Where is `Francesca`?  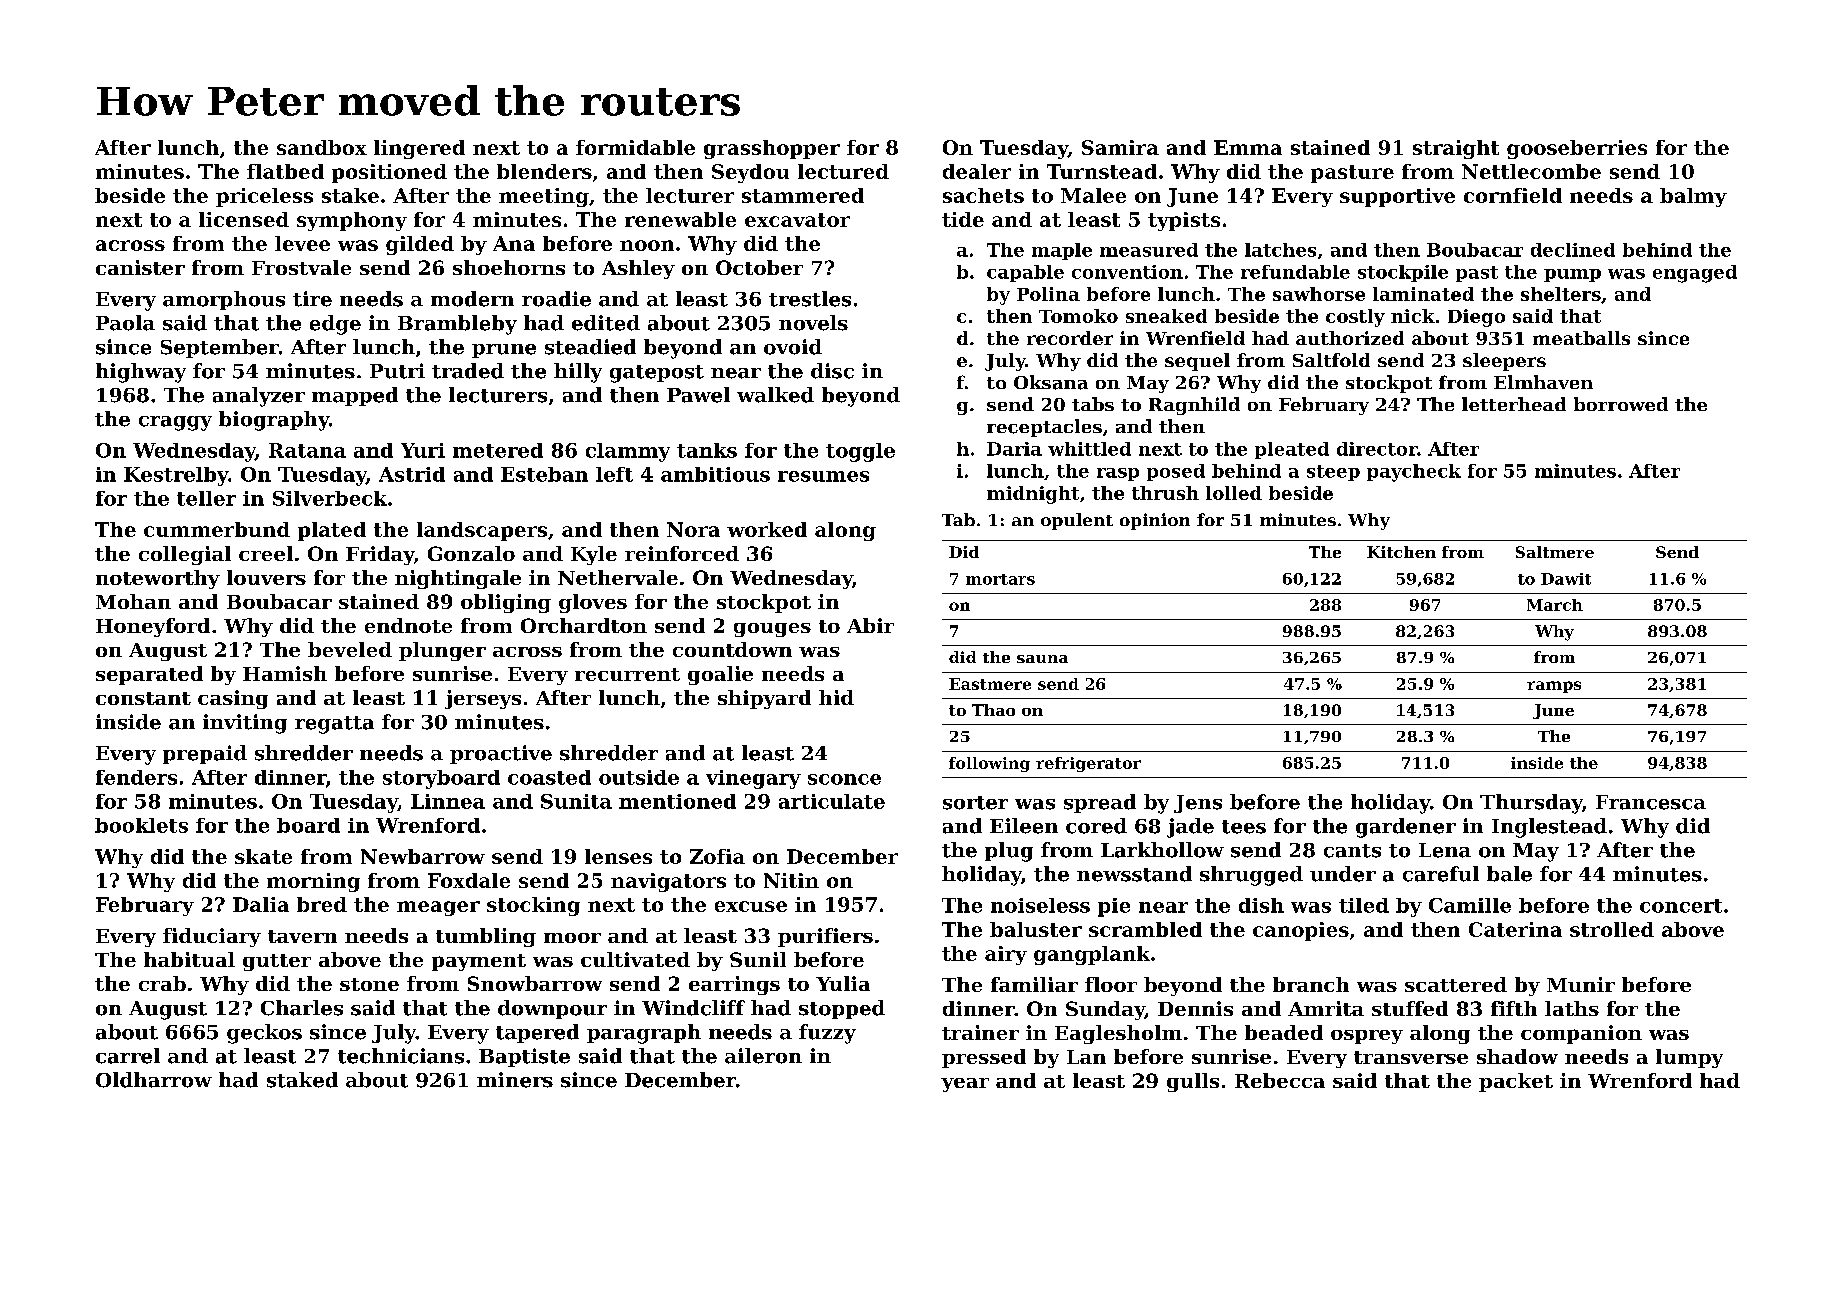
Francesca is located at coordinates (1651, 802).
